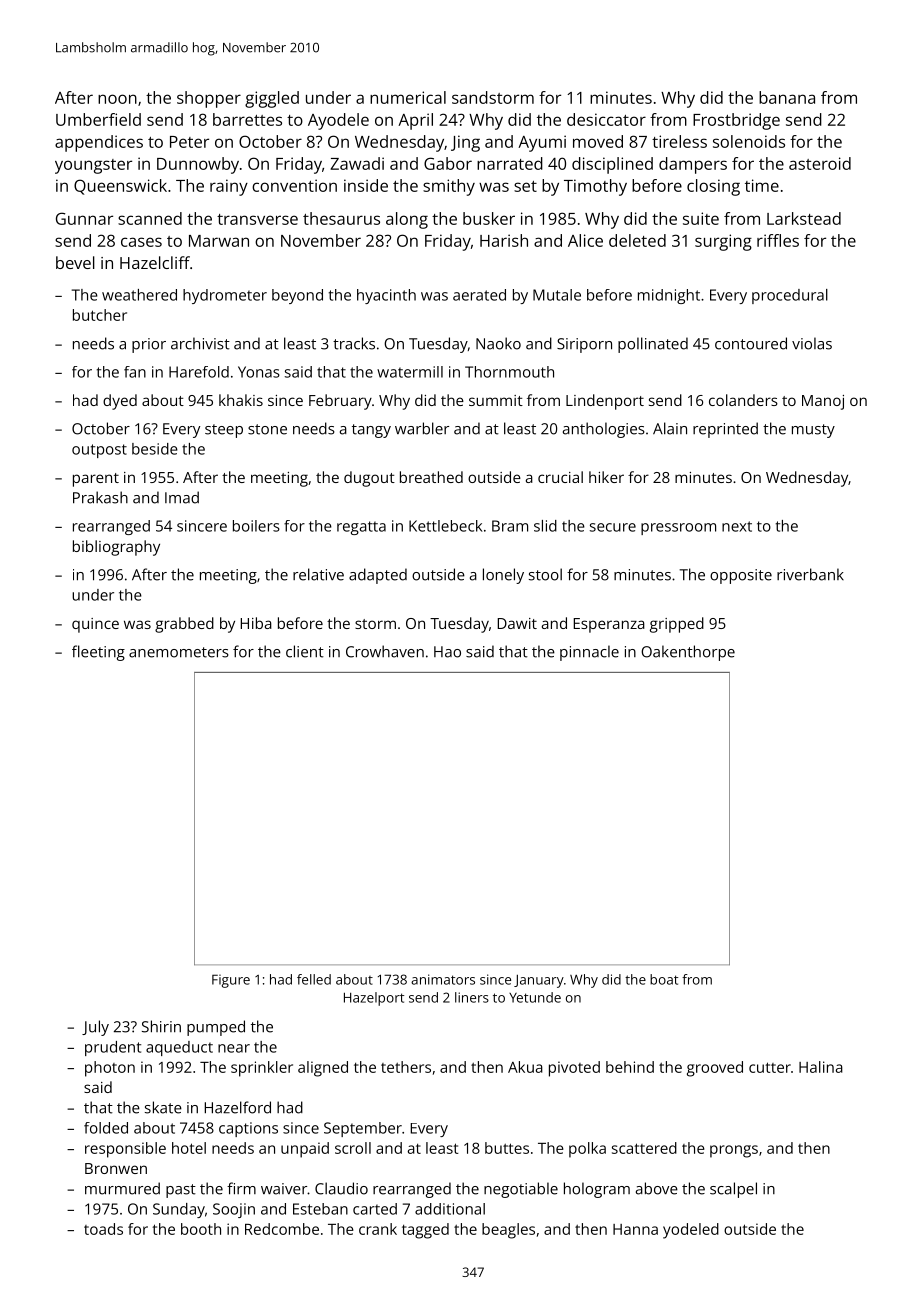 Image resolution: width=924 pixels, height=1314 pixels. I want to click on riverbank, so click(810, 574).
